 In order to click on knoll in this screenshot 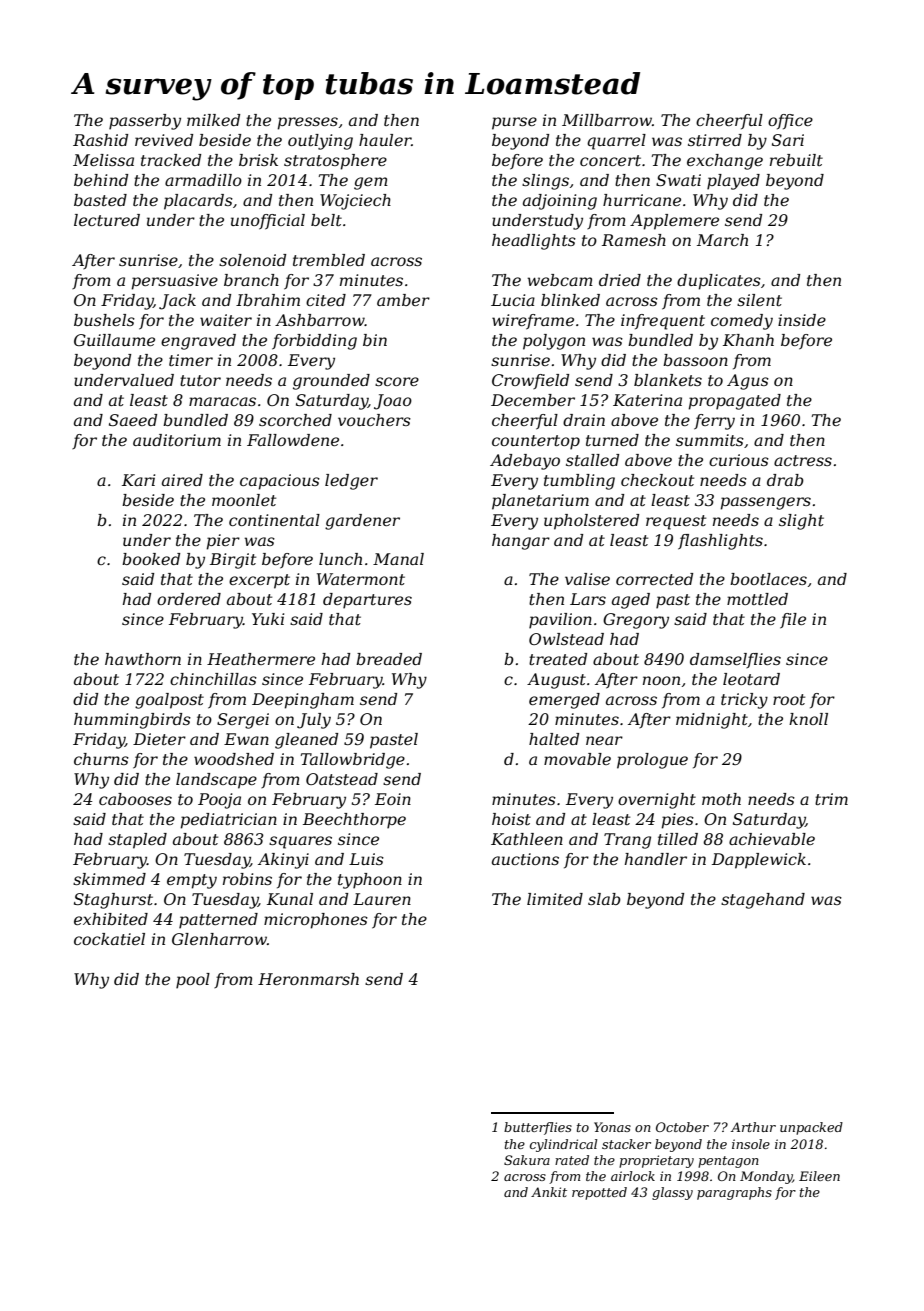, I will do `click(808, 719)`.
